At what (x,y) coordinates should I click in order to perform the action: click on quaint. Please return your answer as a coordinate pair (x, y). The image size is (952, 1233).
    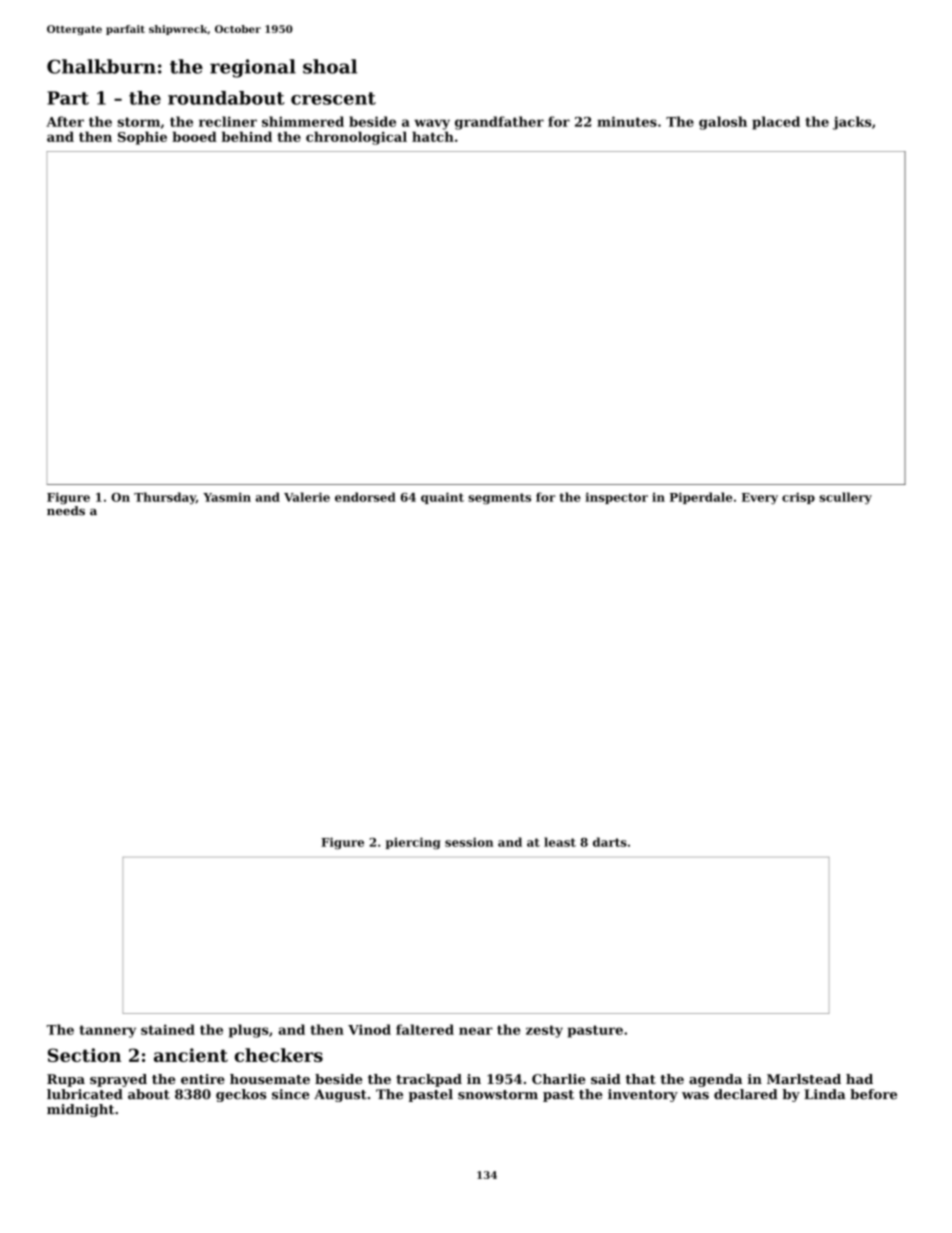
    Looking at the image, I should click on (442, 498).
